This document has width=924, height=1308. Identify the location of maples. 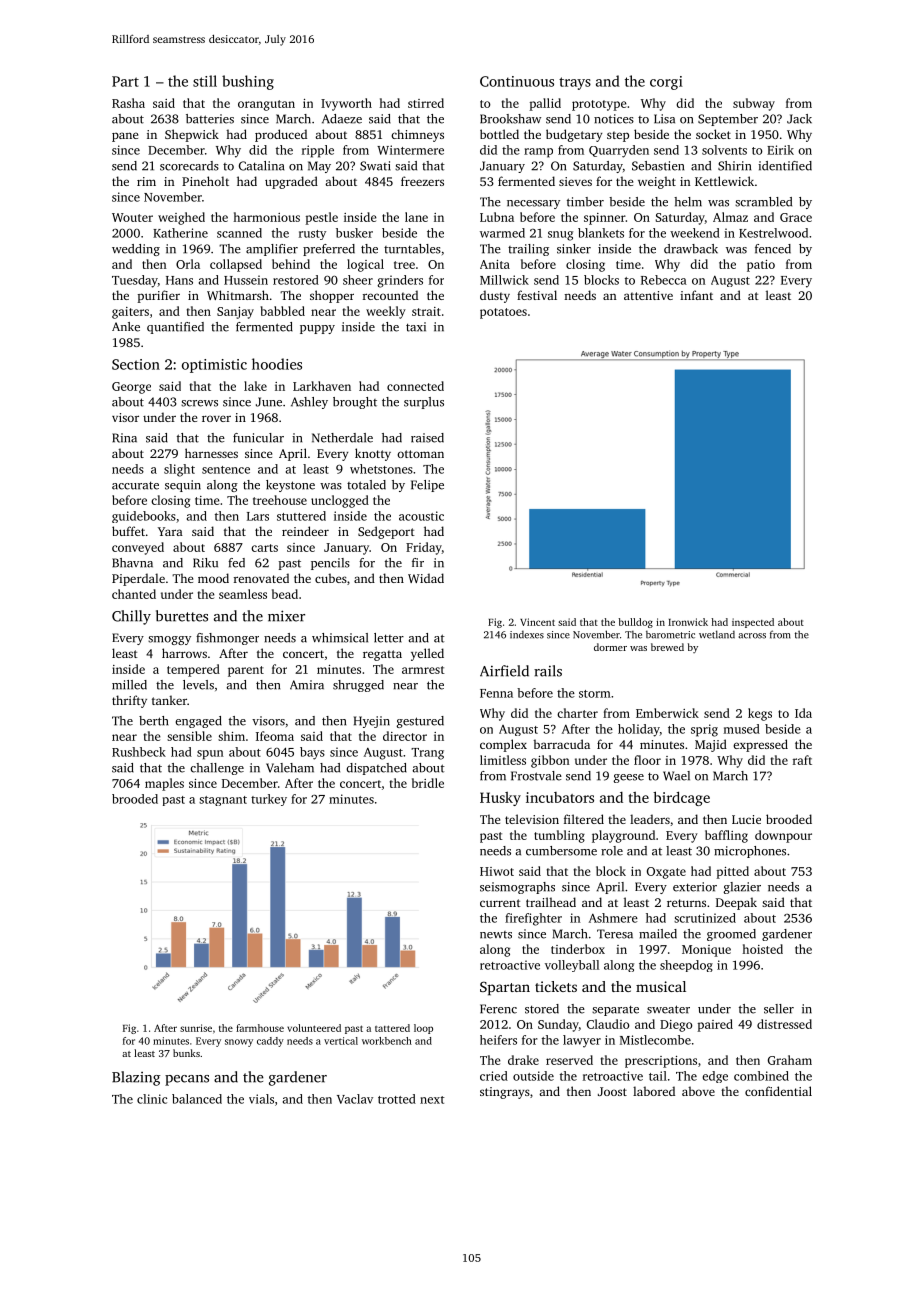
(164, 784).
